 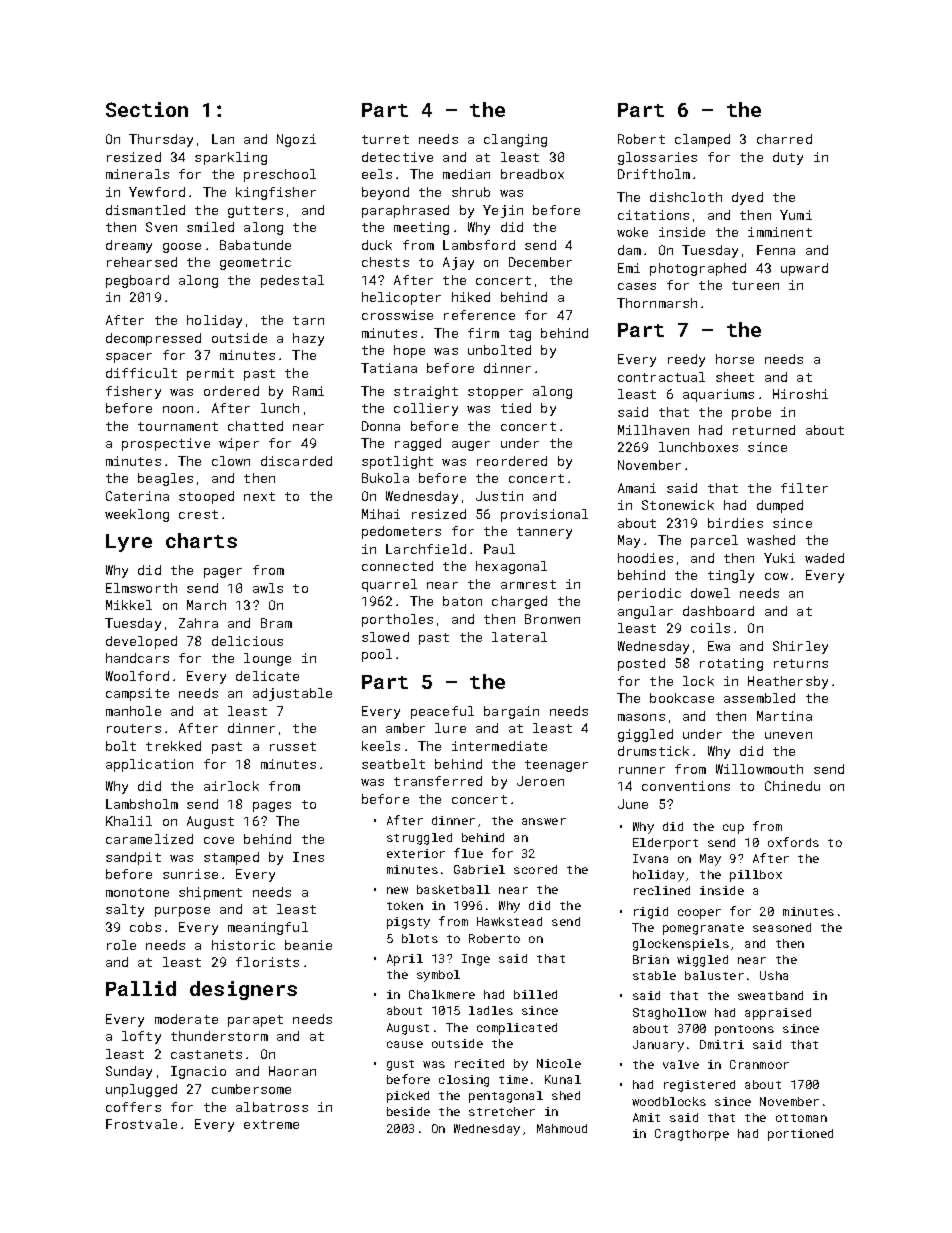 I want to click on filter, so click(x=804, y=488).
